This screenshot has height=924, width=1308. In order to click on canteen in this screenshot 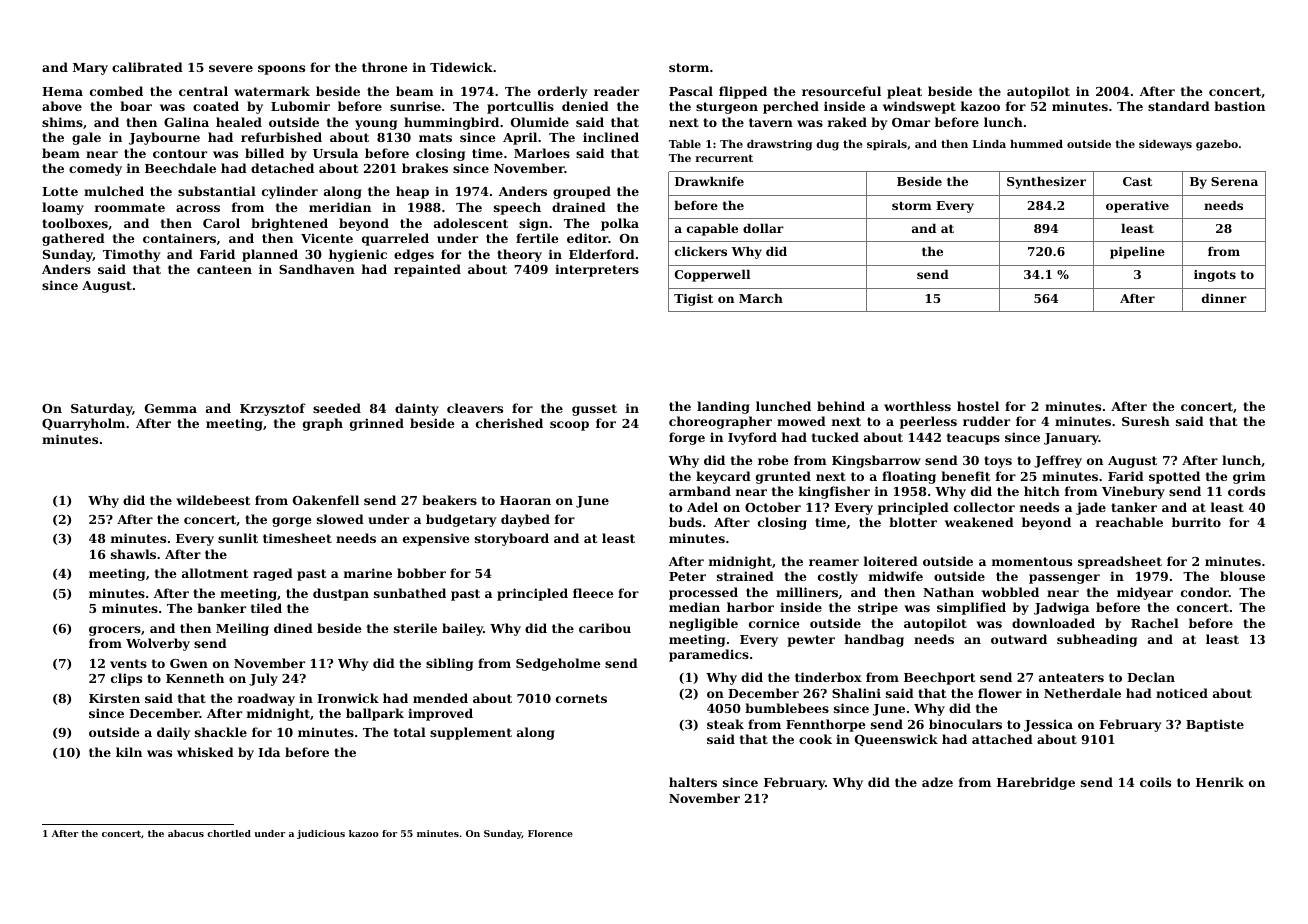, I will do `click(224, 269)`.
